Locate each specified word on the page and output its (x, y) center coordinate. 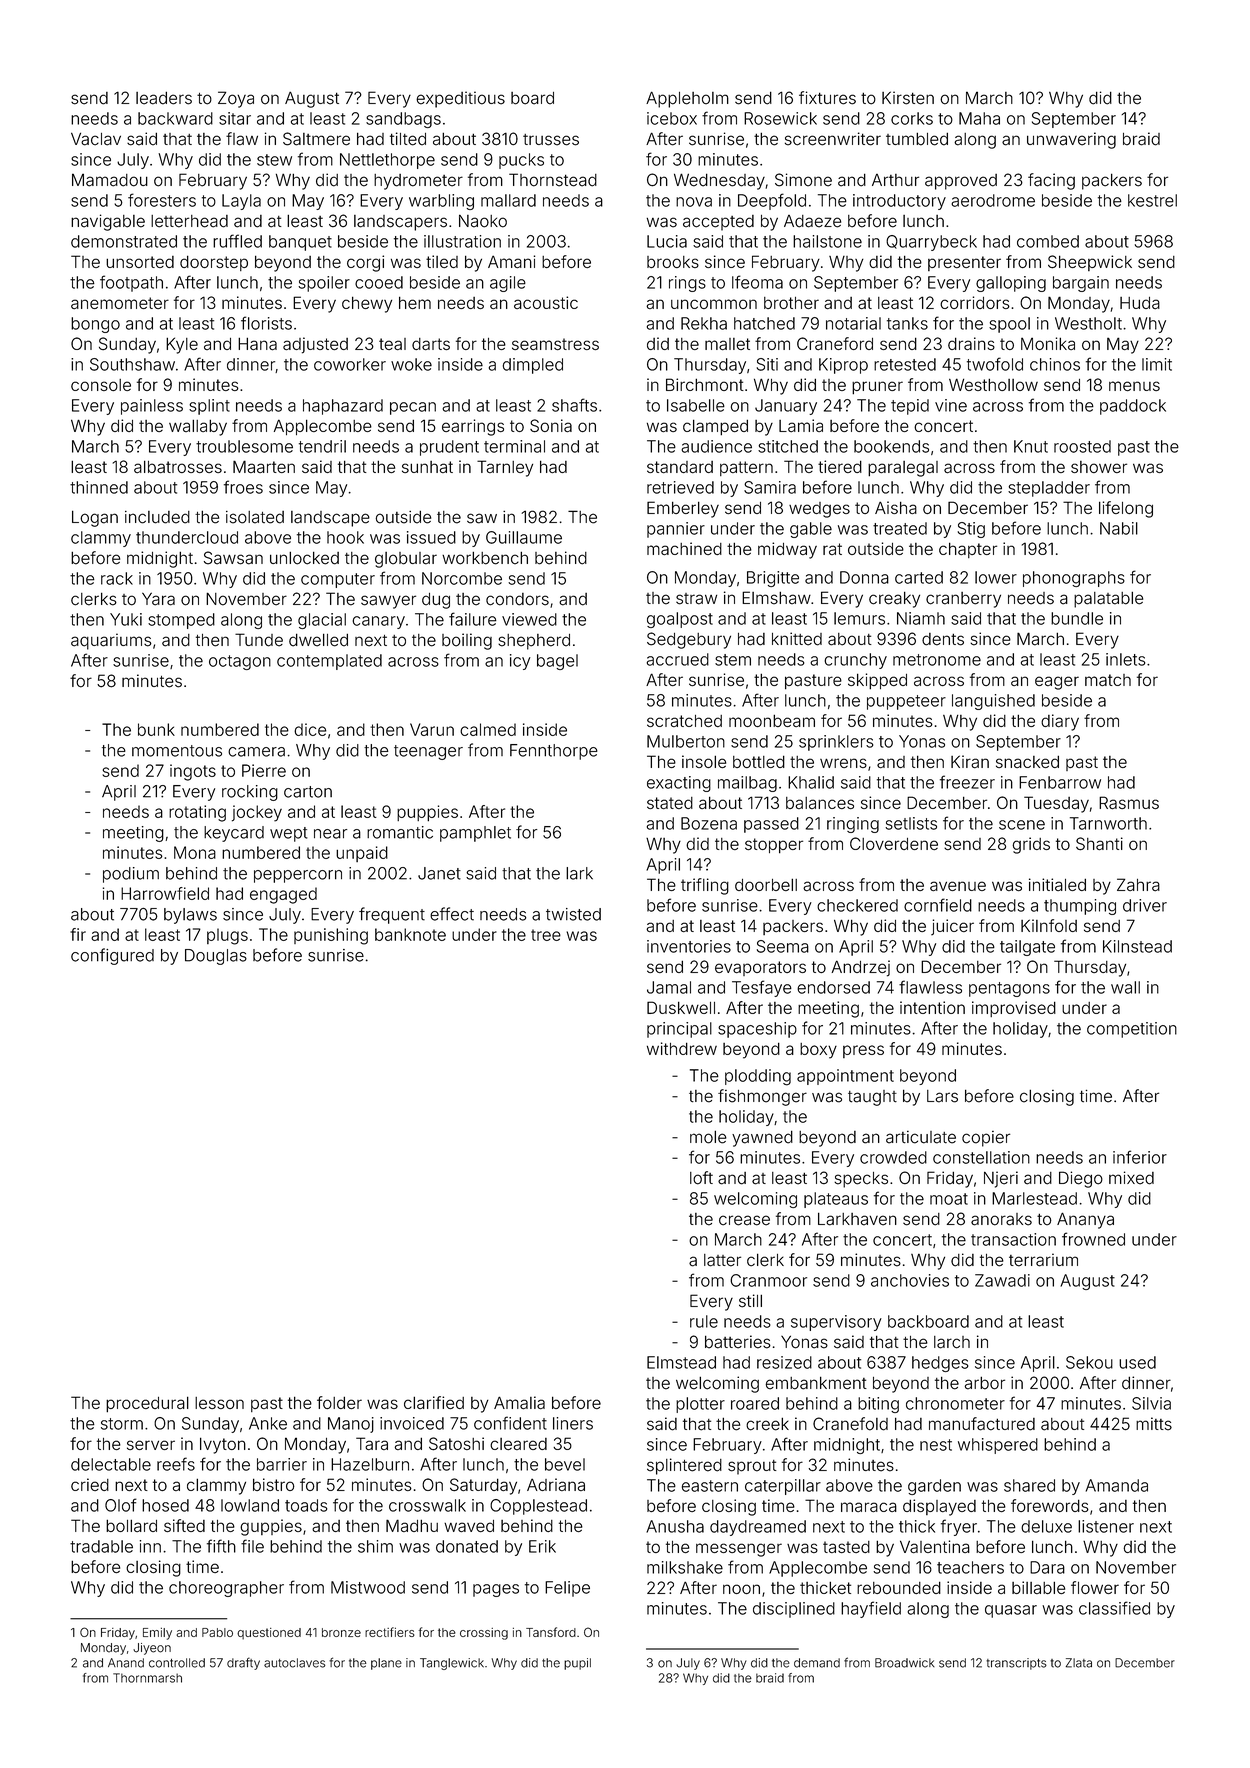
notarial (853, 323)
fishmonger (762, 1097)
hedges (940, 1364)
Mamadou (110, 180)
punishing (331, 936)
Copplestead (538, 1507)
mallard (508, 200)
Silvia (1151, 1403)
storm (122, 1424)
